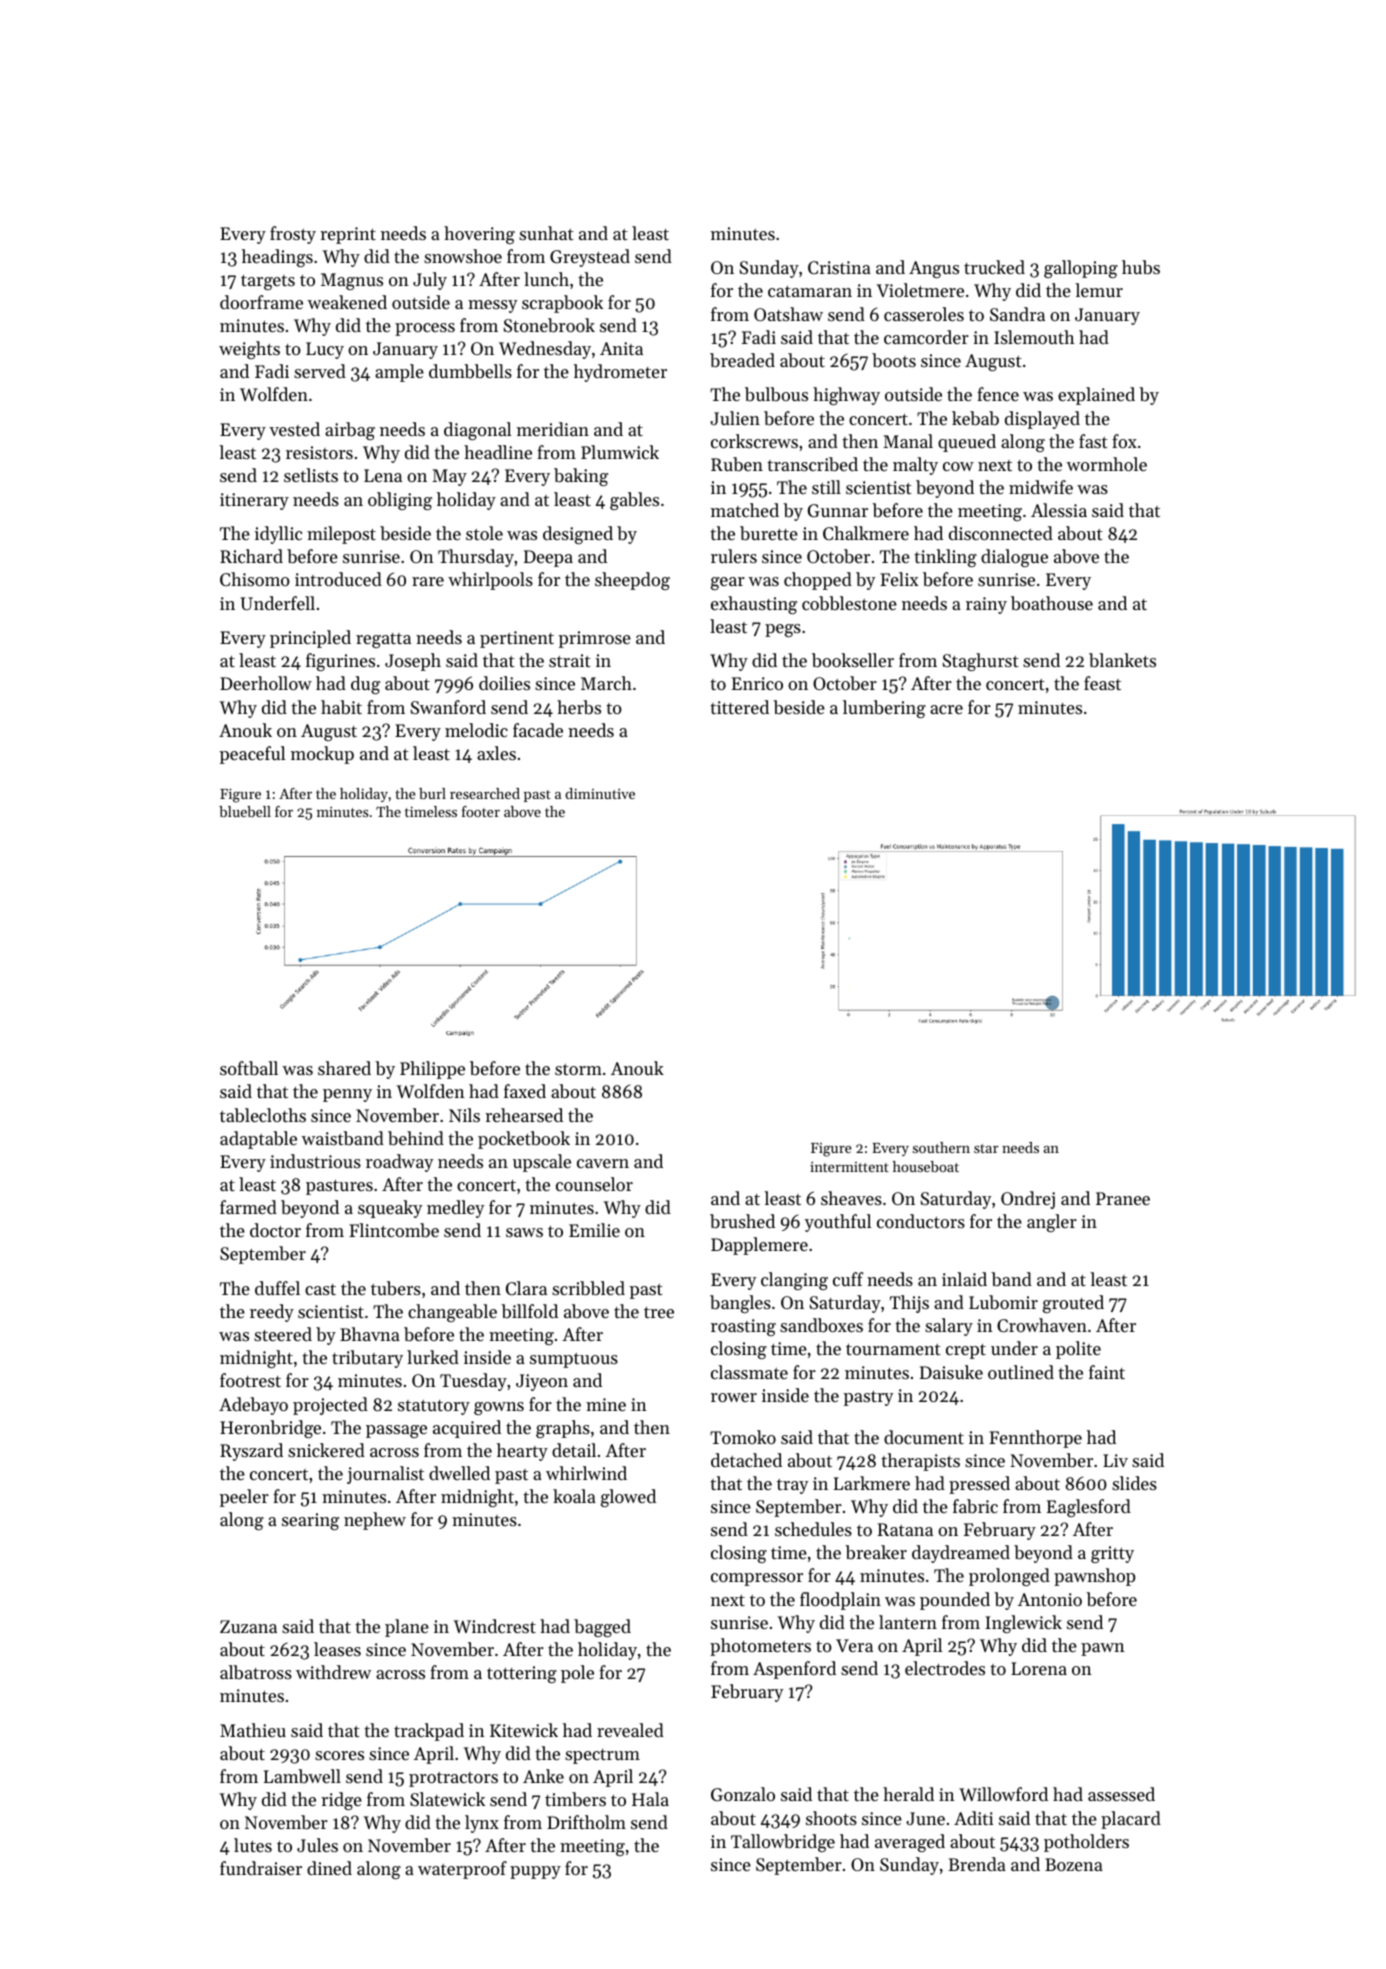 The image size is (1386, 1969). What do you see at coordinates (1134, 1483) in the page?
I see `slides` at bounding box center [1134, 1483].
